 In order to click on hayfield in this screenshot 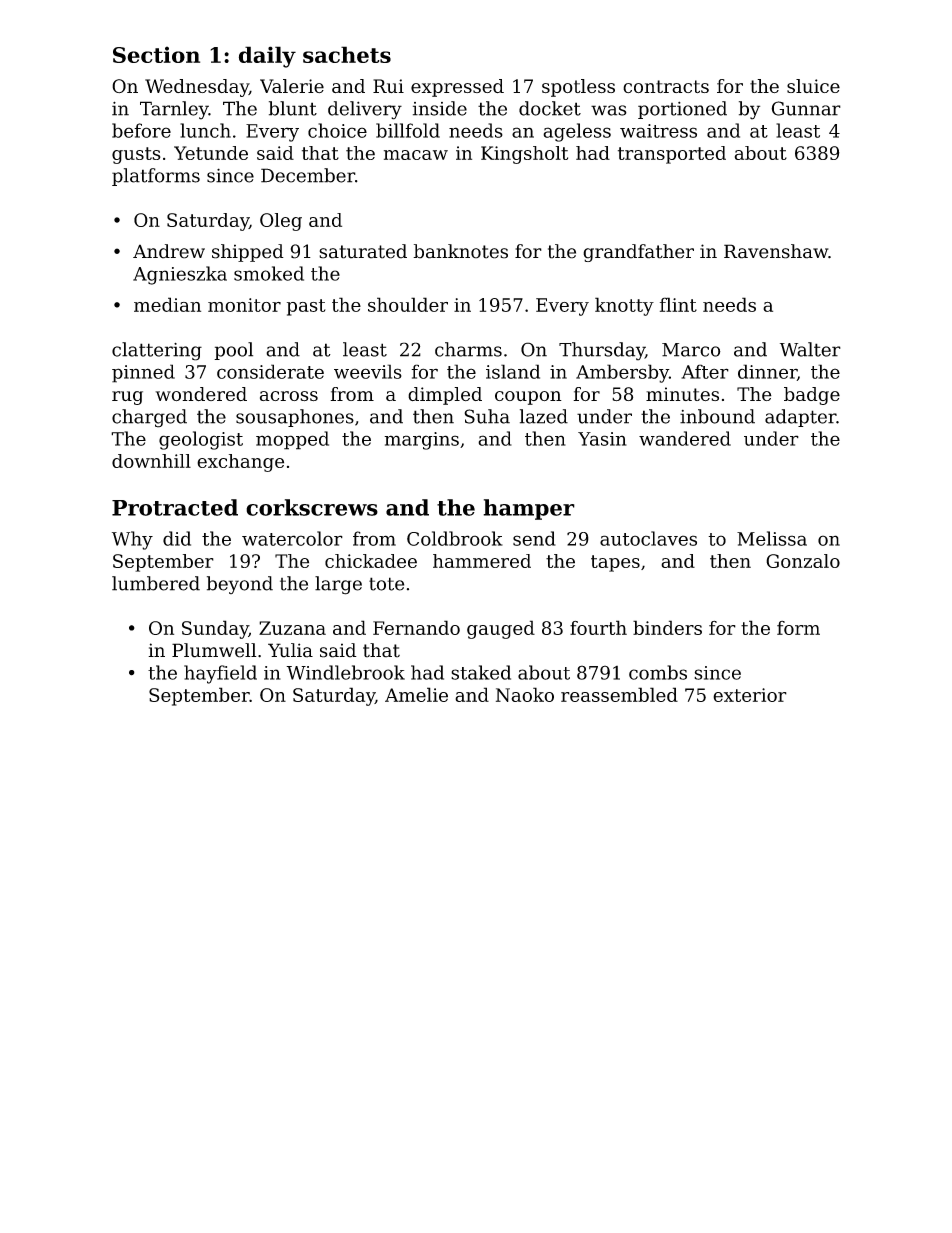, I will do `click(220, 674)`.
